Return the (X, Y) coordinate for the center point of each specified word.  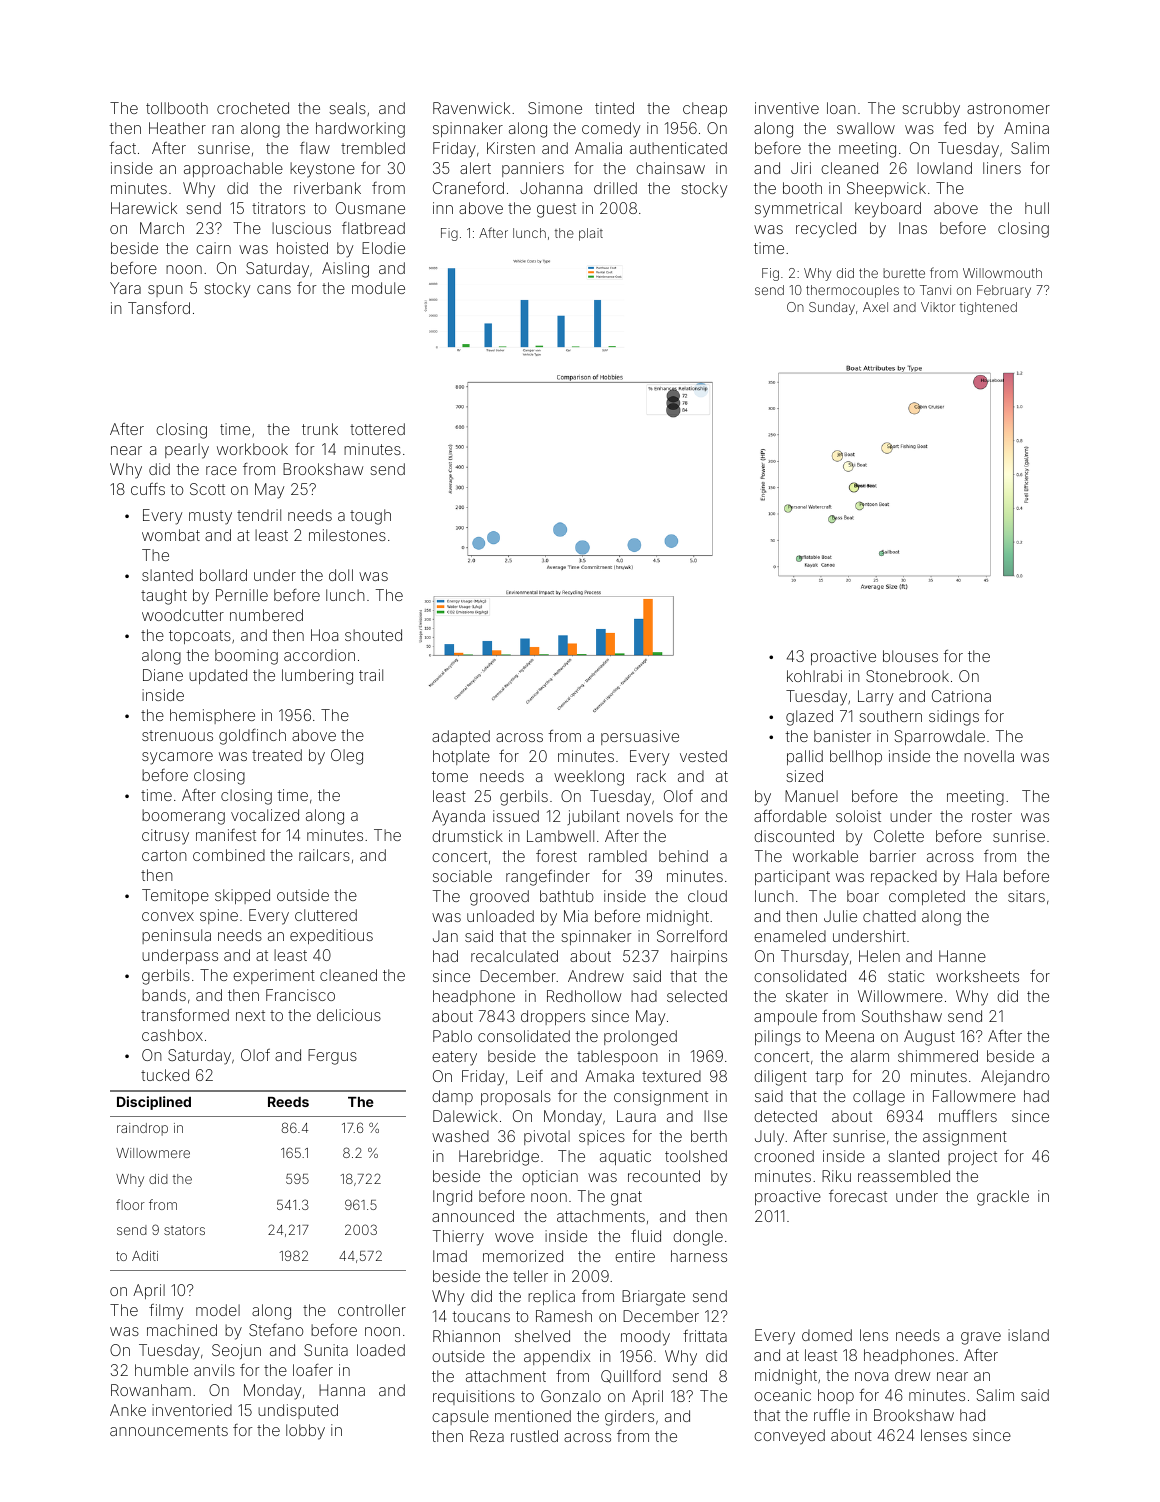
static (906, 976)
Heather (177, 128)
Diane (163, 675)
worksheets (977, 976)
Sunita (326, 1350)
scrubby (931, 110)
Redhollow (584, 996)
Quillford (631, 1376)
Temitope (175, 896)
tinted (614, 108)
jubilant (593, 817)
